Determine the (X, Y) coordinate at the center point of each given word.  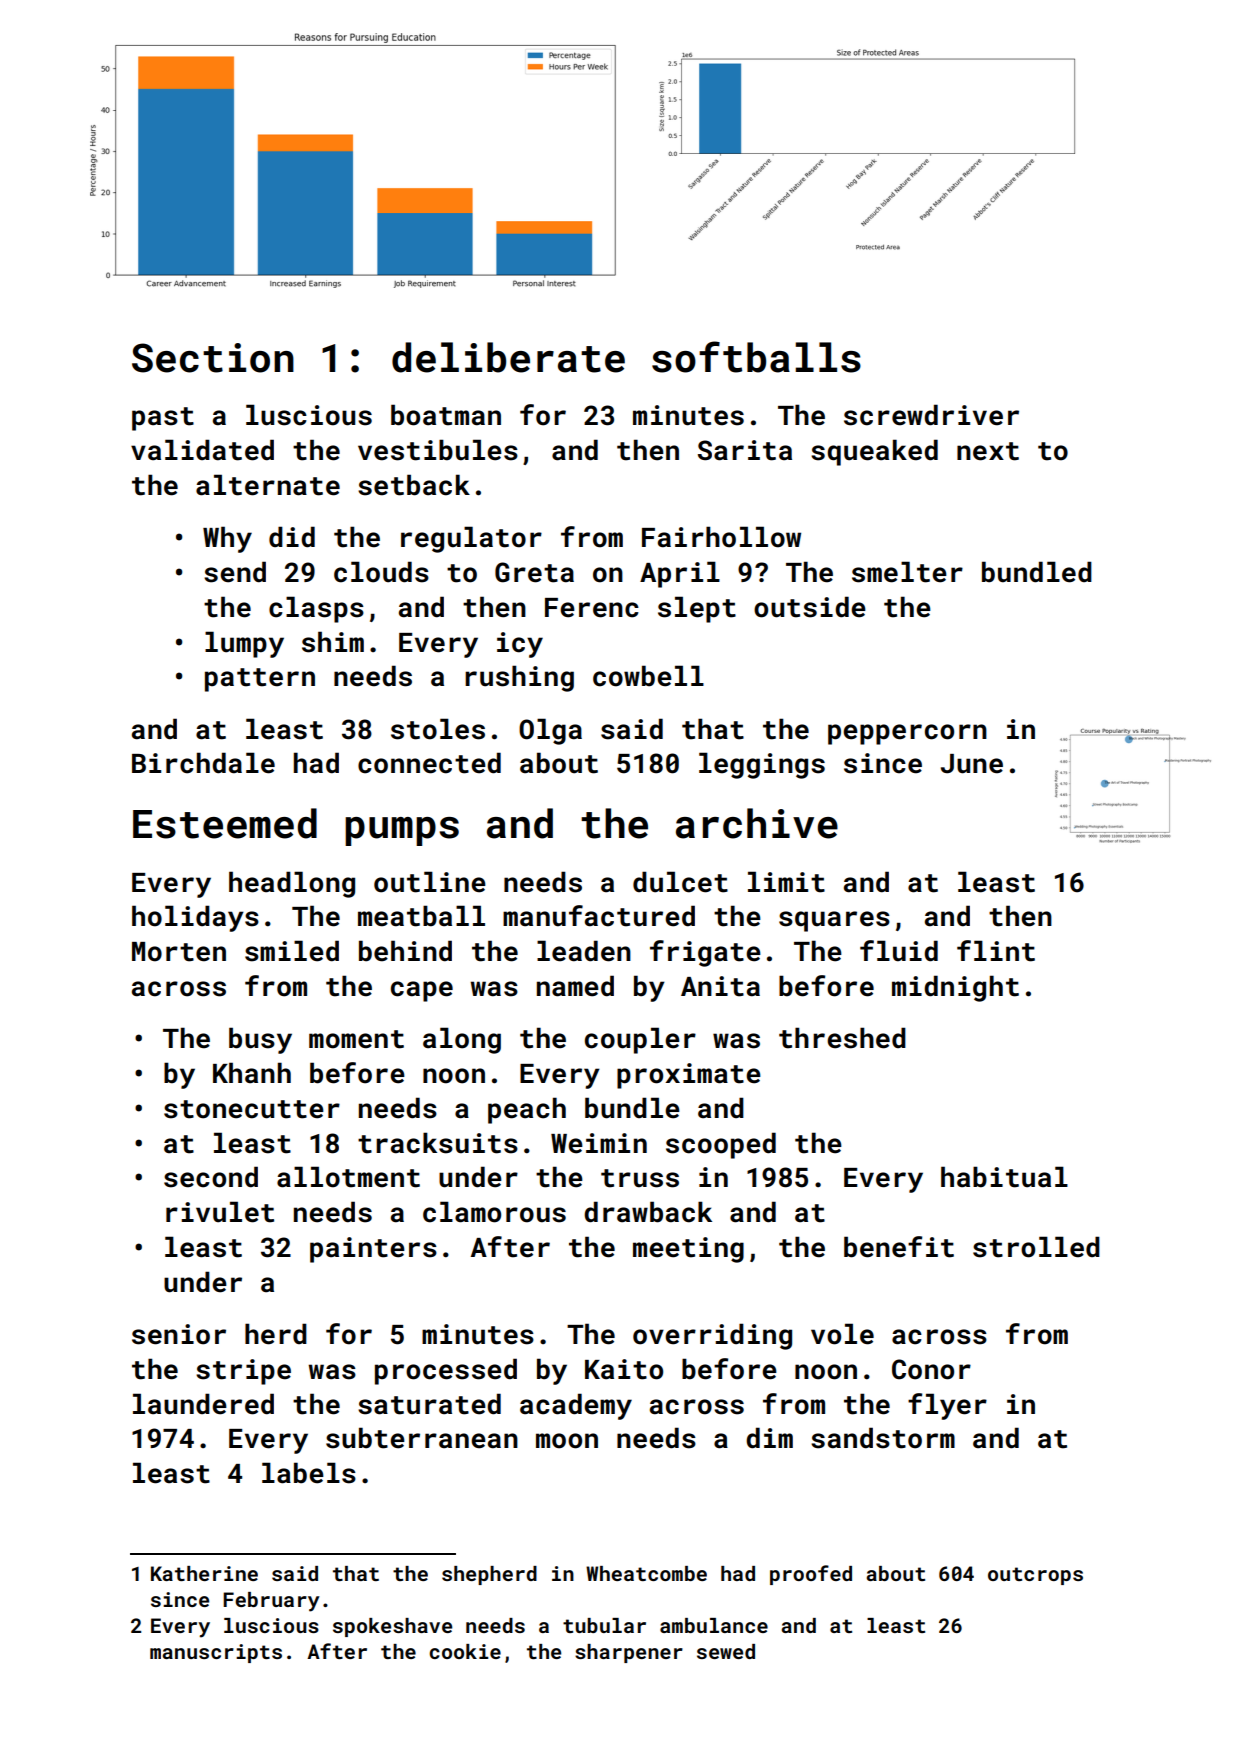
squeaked (874, 452)
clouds (381, 572)
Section (213, 358)
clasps (316, 609)
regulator (471, 539)
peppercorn (907, 734)
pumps (402, 831)
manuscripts (216, 1653)
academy (576, 1406)
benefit (899, 1247)
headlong (292, 884)
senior (179, 1334)
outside (810, 607)
